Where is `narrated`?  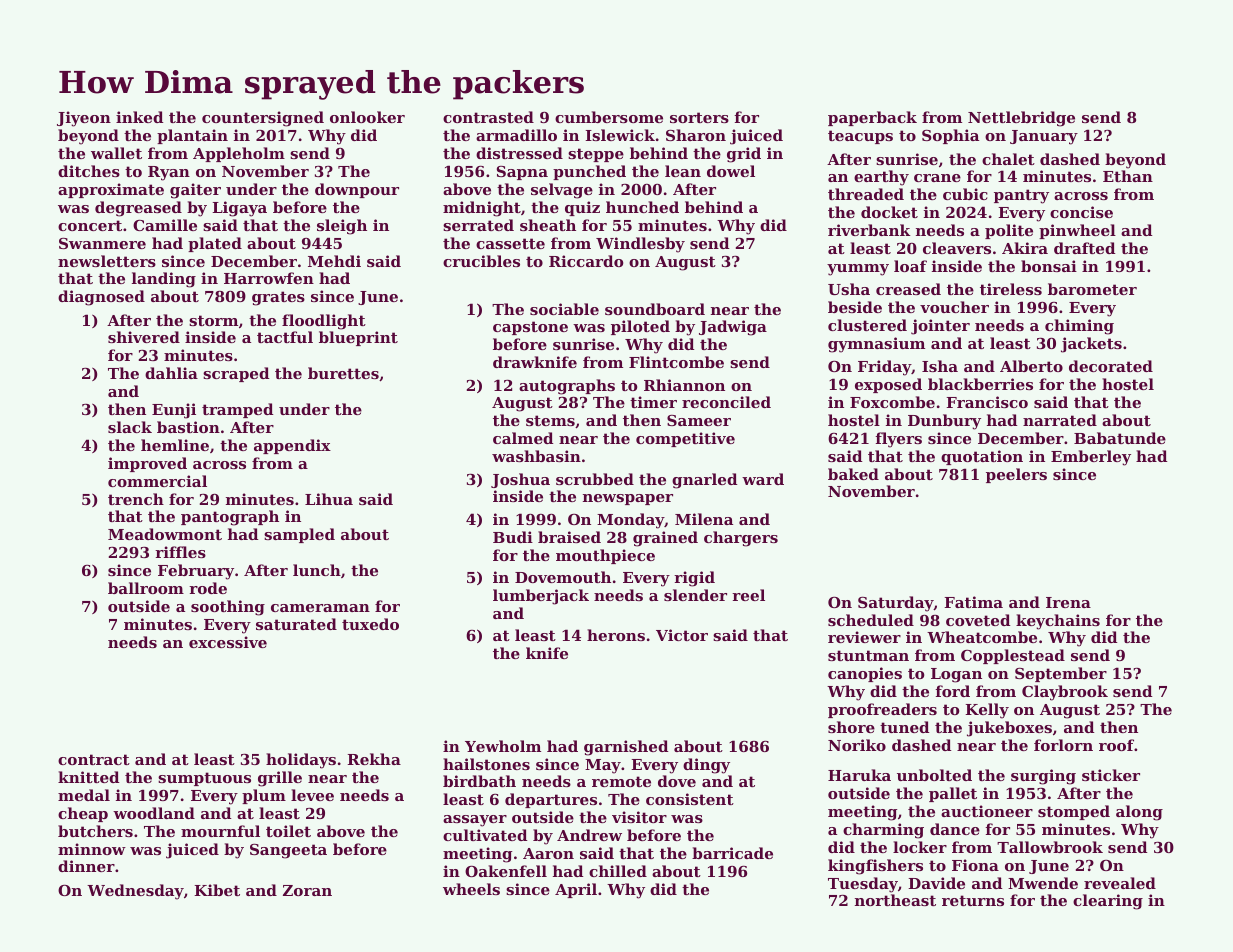 narrated is located at coordinates (1060, 420).
